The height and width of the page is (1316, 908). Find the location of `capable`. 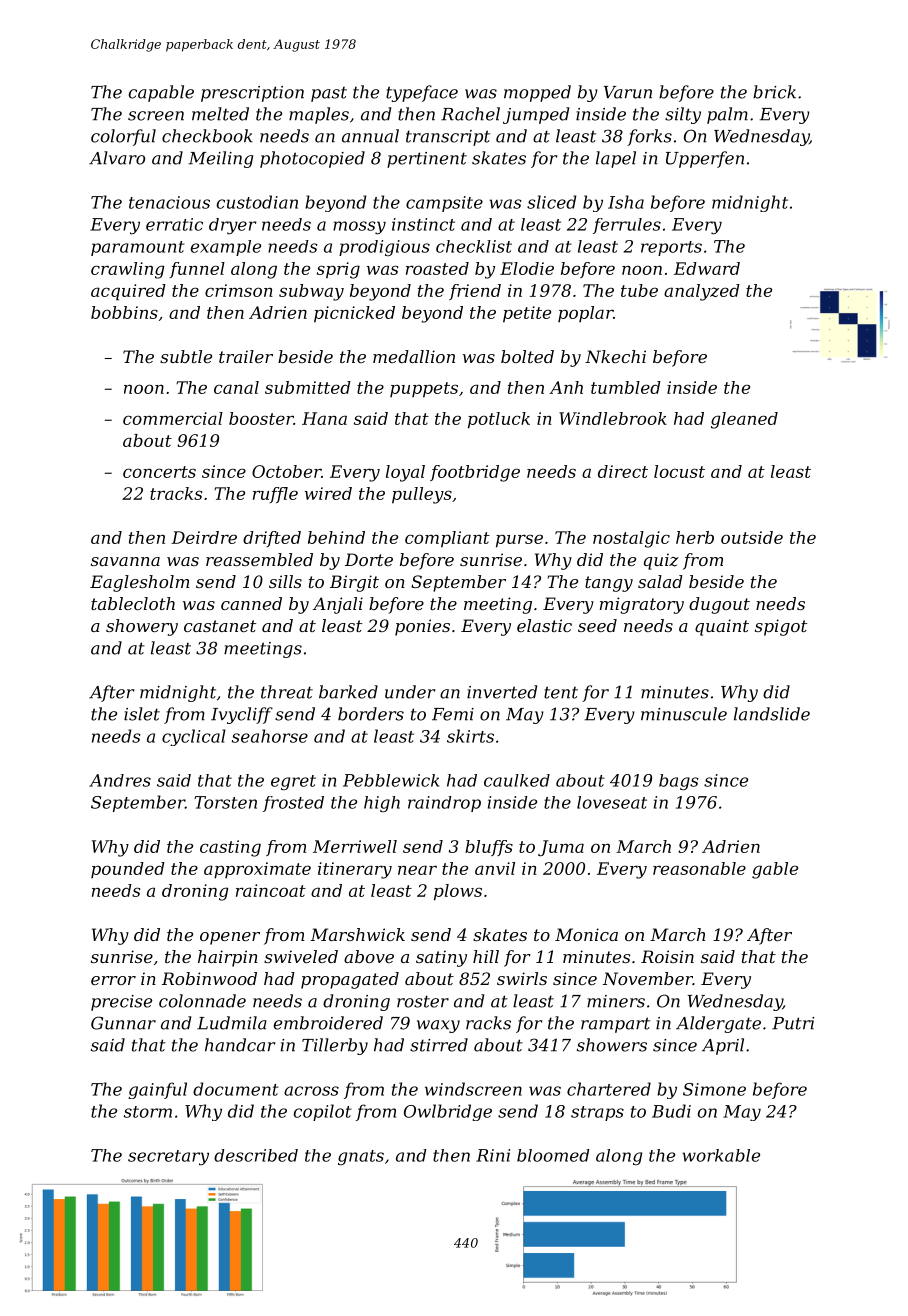

capable is located at coordinates (161, 93).
